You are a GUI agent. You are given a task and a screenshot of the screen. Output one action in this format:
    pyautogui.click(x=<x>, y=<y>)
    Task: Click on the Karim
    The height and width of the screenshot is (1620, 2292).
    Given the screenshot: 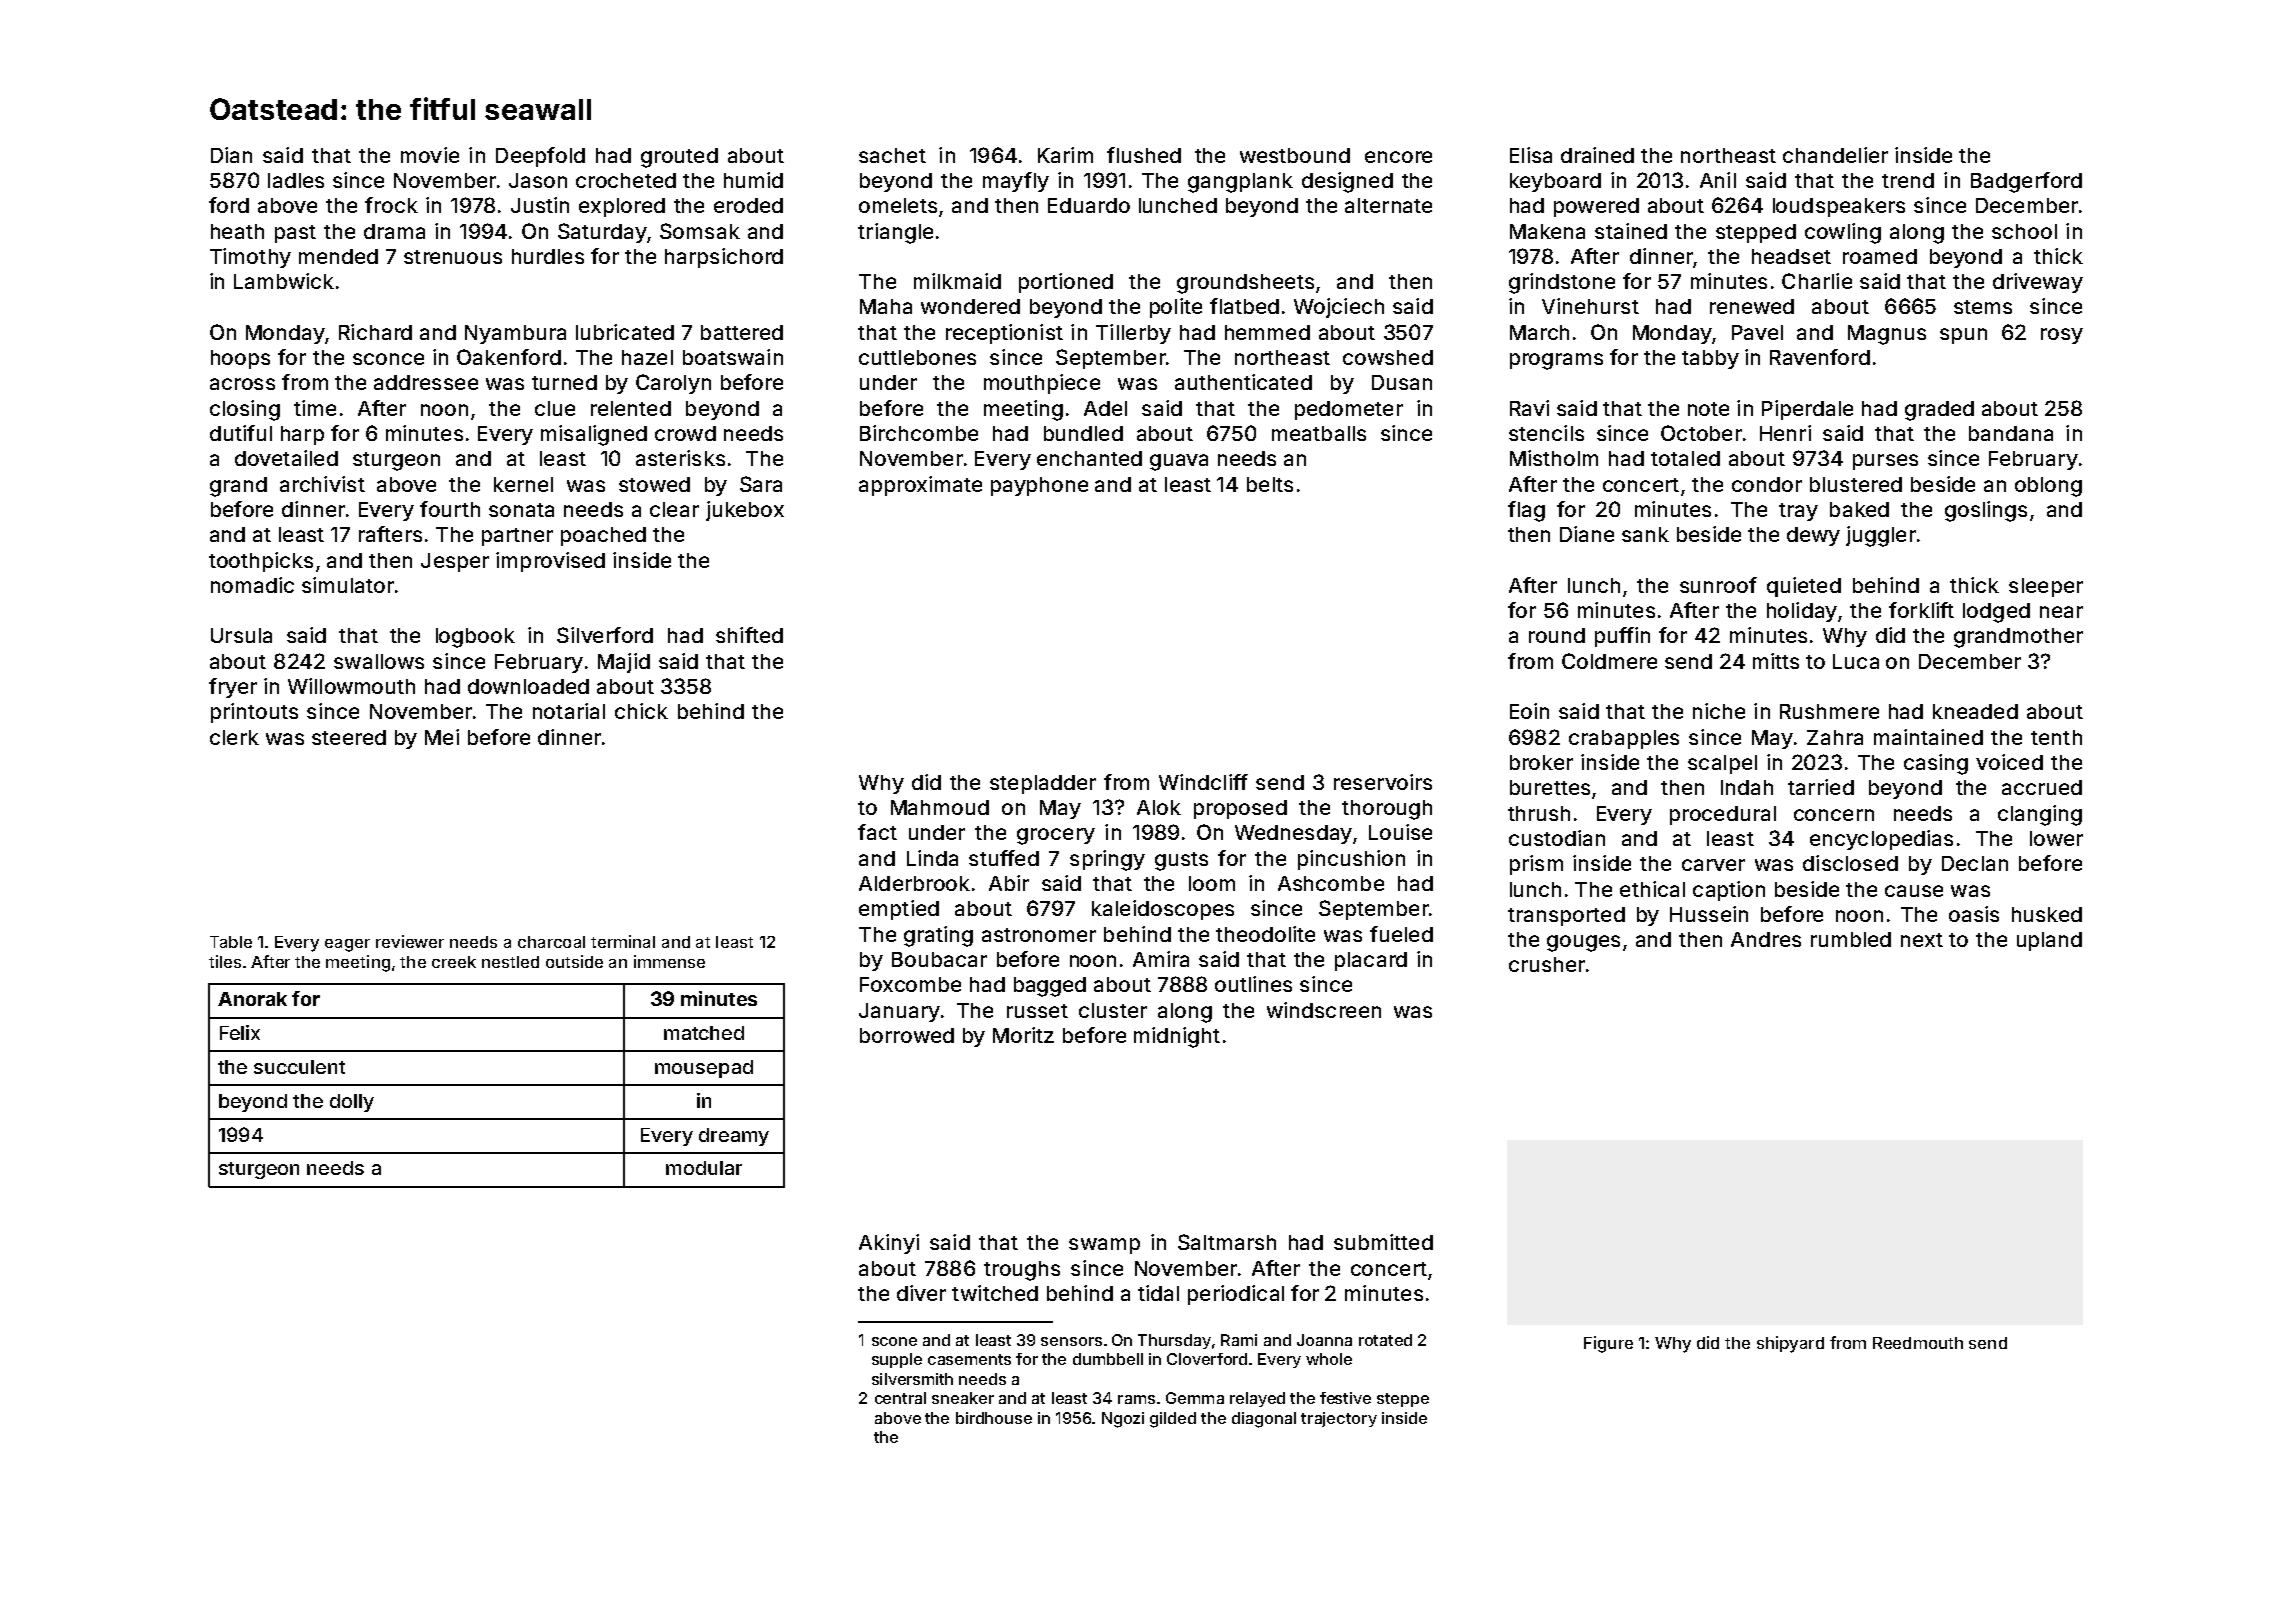 What is the action you would take?
    pyautogui.click(x=1065, y=155)
